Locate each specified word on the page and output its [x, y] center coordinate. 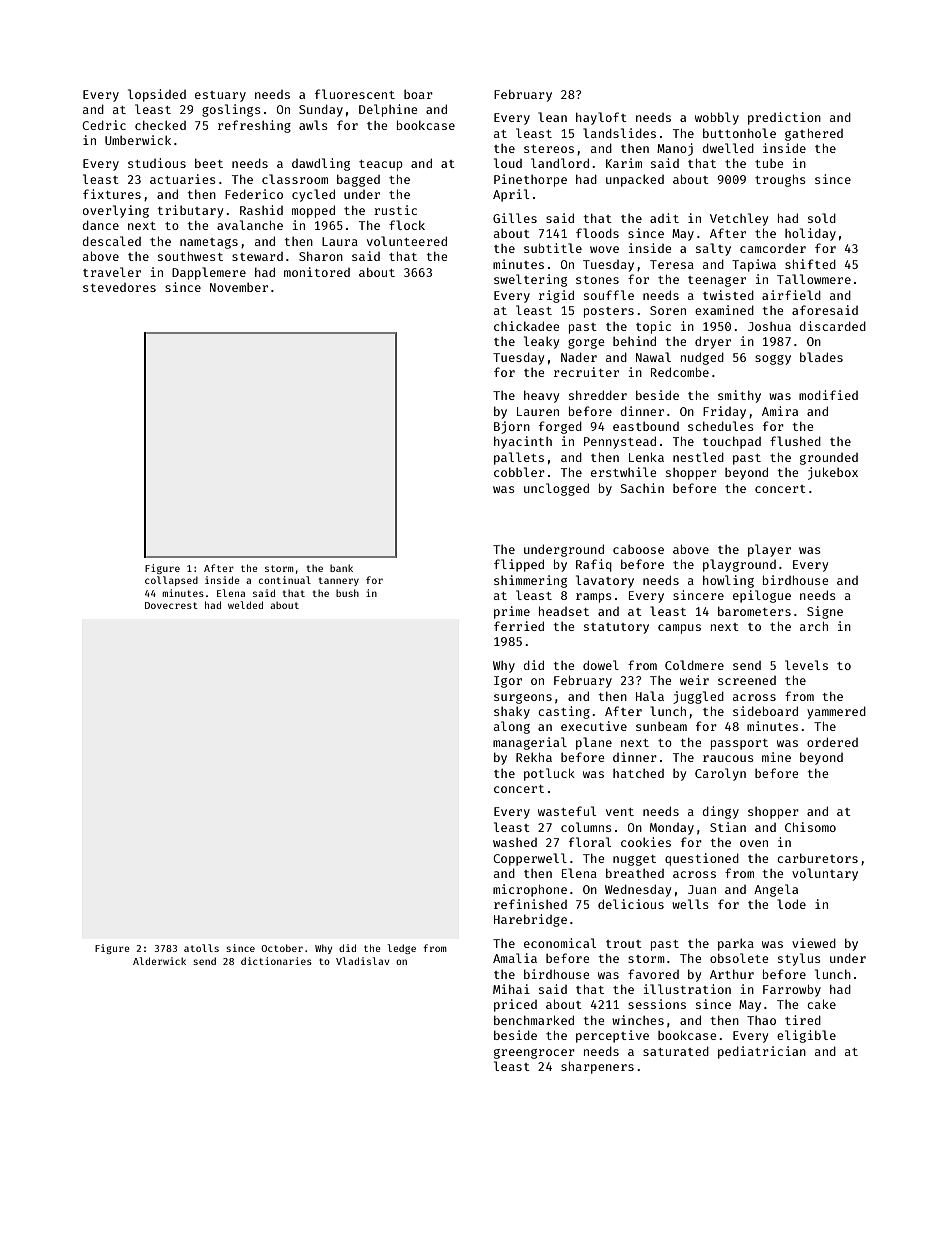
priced [515, 1005]
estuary [220, 96]
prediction [784, 118]
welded [245, 605]
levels [806, 665]
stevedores [119, 287]
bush [347, 593]
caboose [638, 549]
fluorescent [355, 94]
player [769, 550]
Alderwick [159, 961]
